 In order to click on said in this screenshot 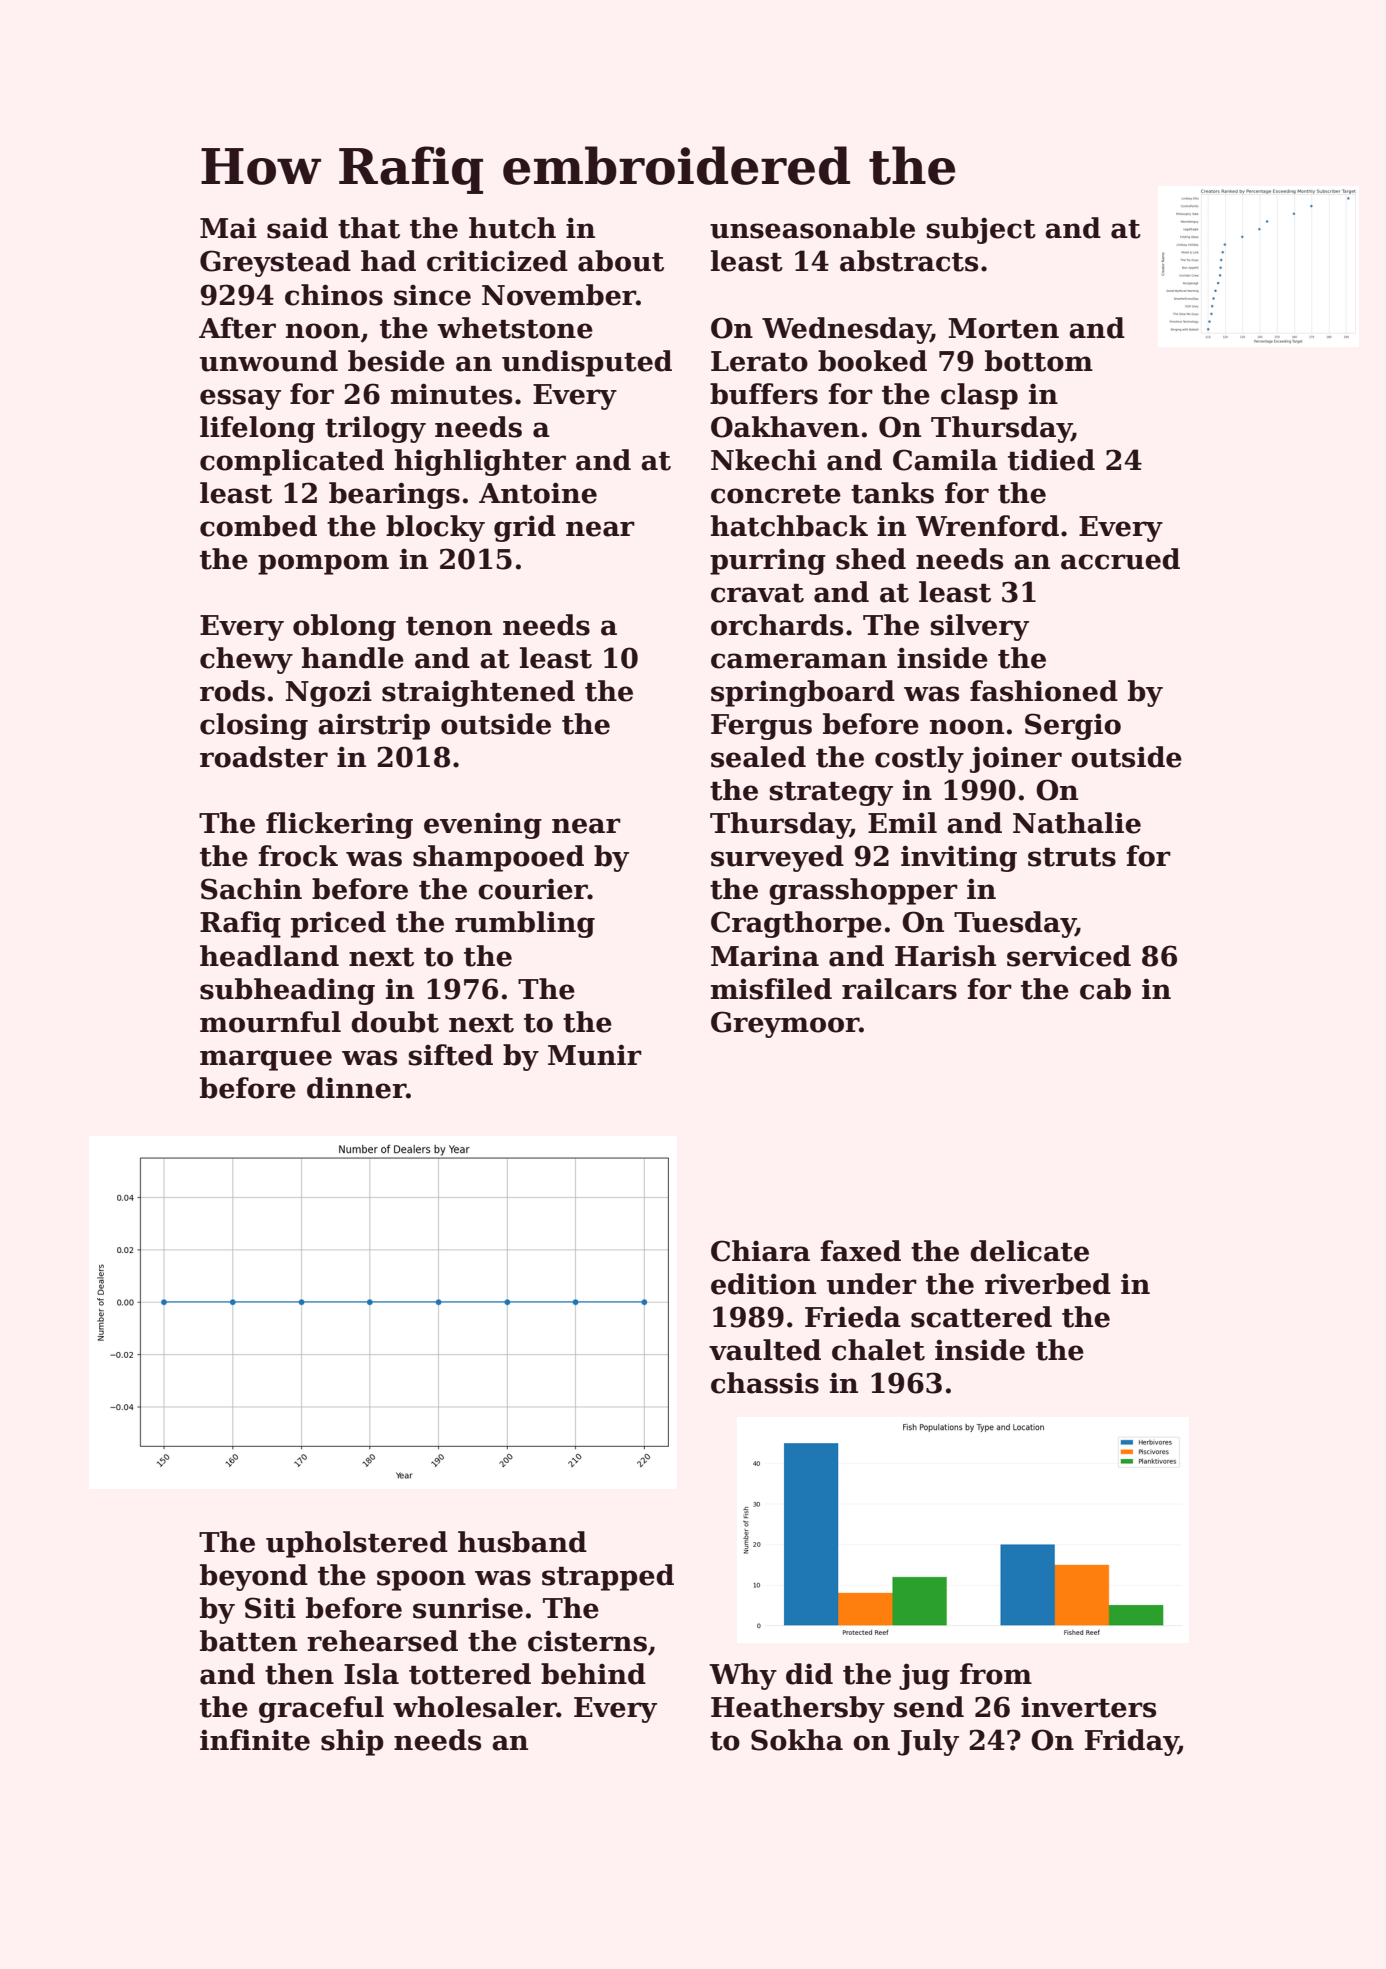, I will do `click(297, 228)`.
